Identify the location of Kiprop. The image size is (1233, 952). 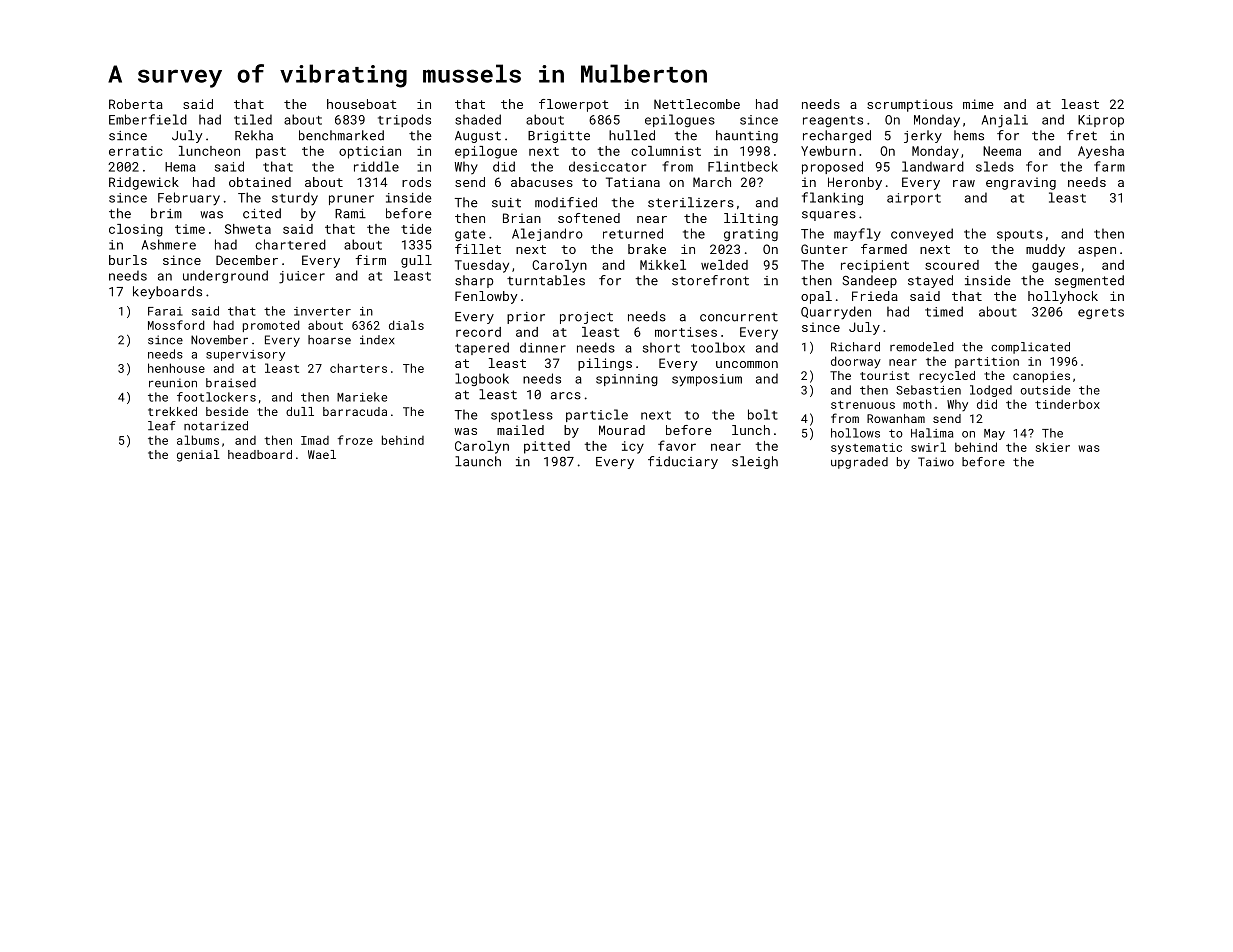
(1101, 121).
